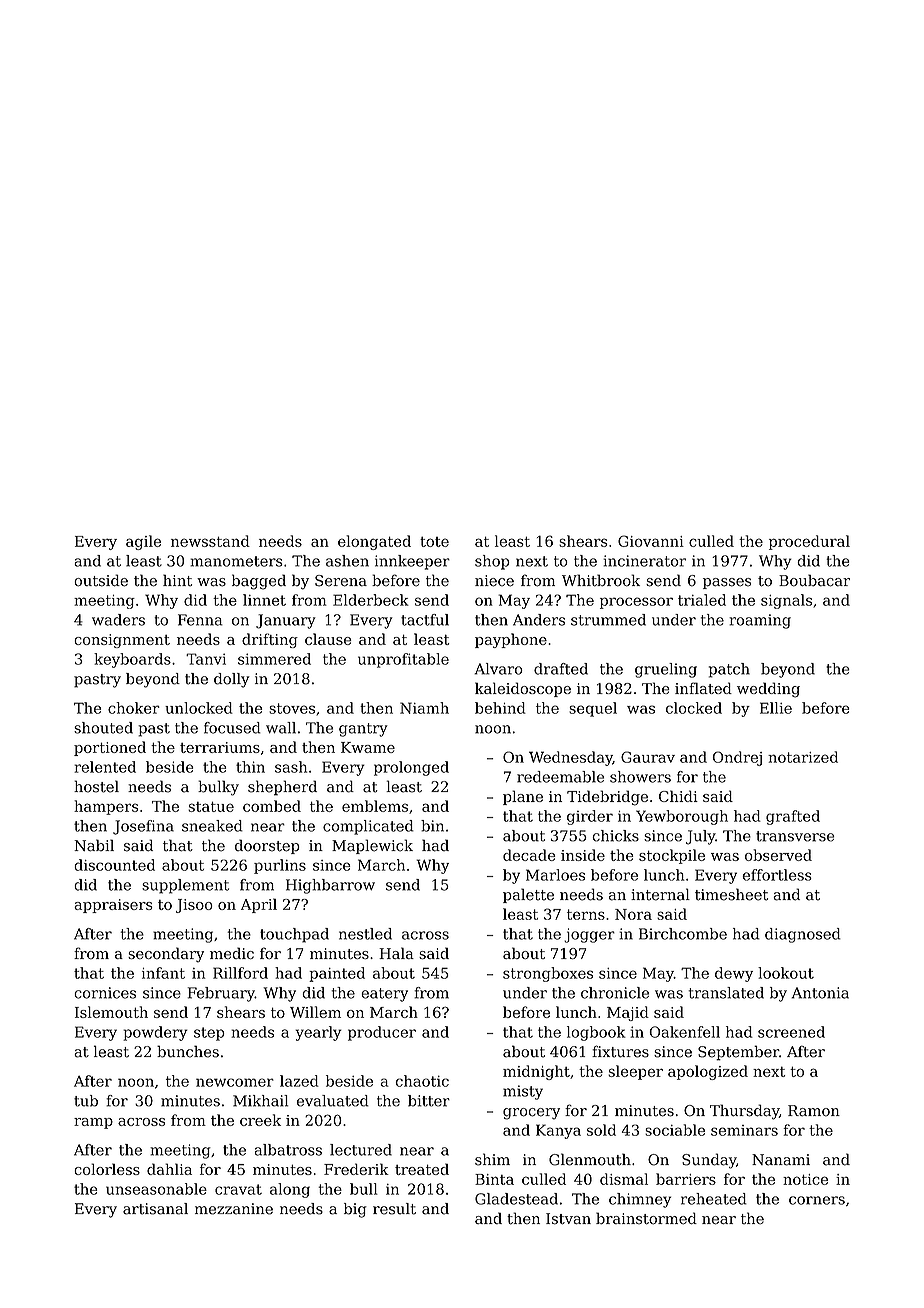  Describe the element at coordinates (646, 1218) in the screenshot. I see `brainstormed` at that location.
